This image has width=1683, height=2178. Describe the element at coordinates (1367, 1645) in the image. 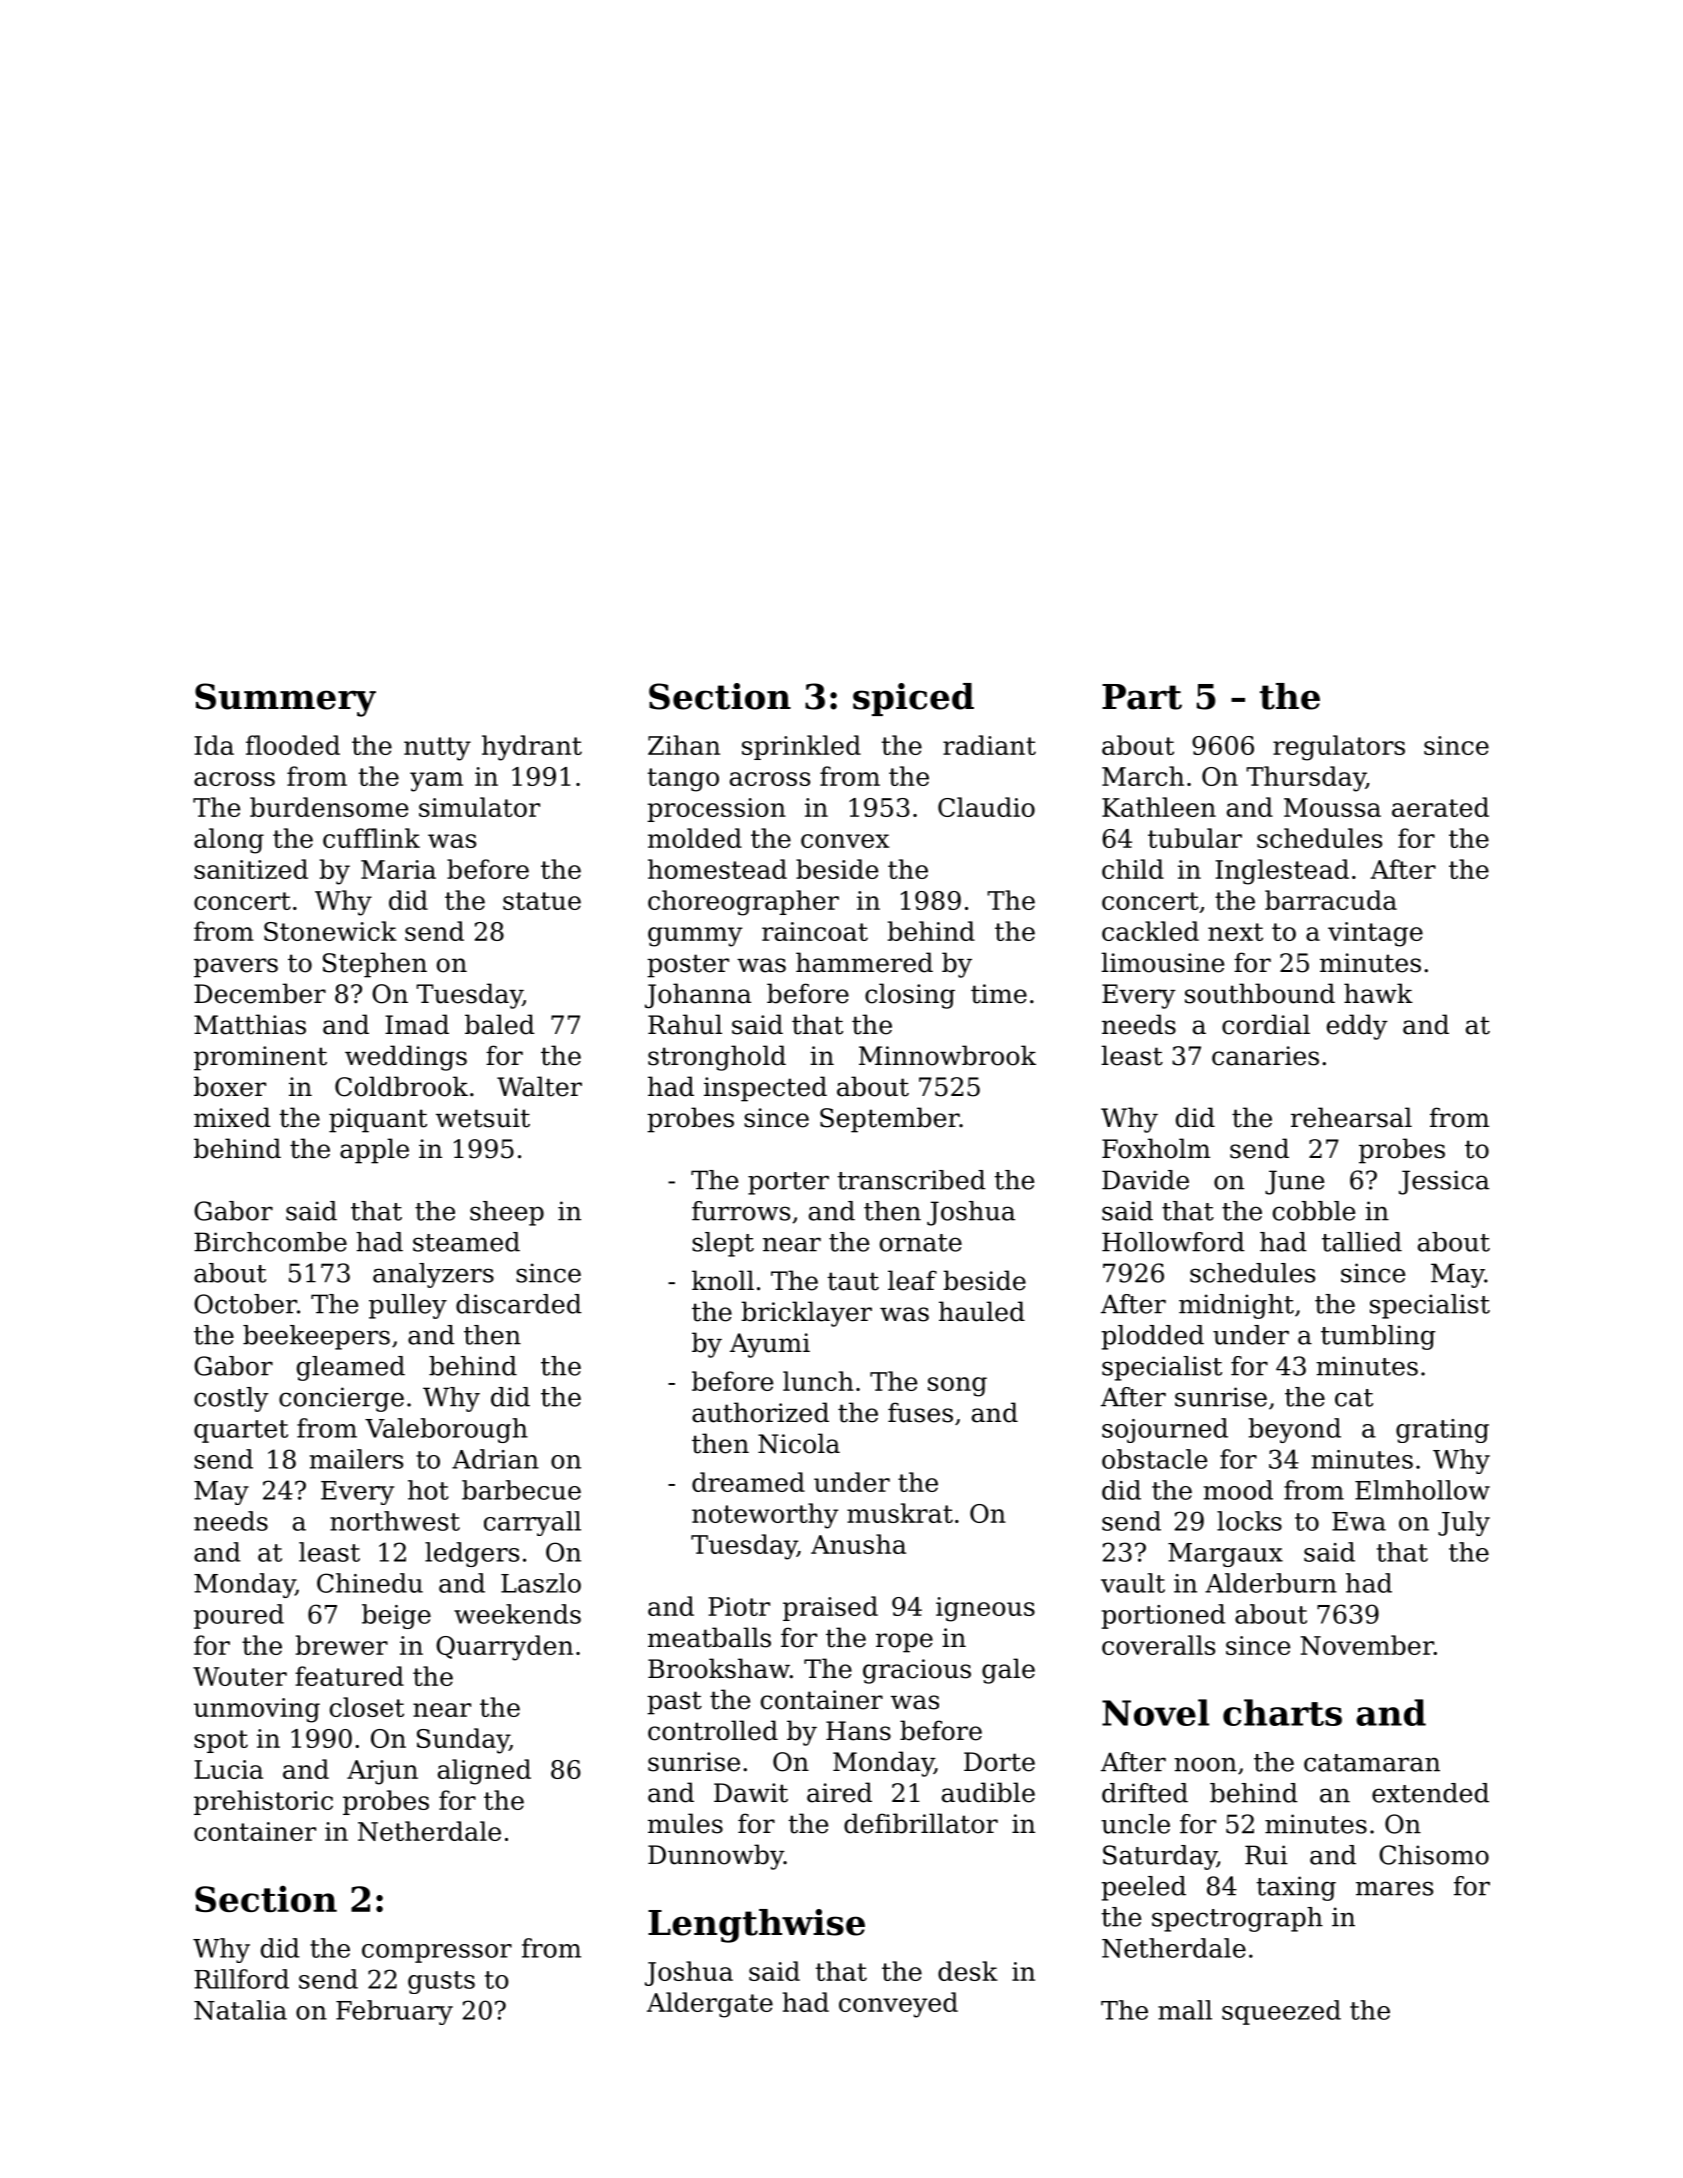

I see `November` at that location.
